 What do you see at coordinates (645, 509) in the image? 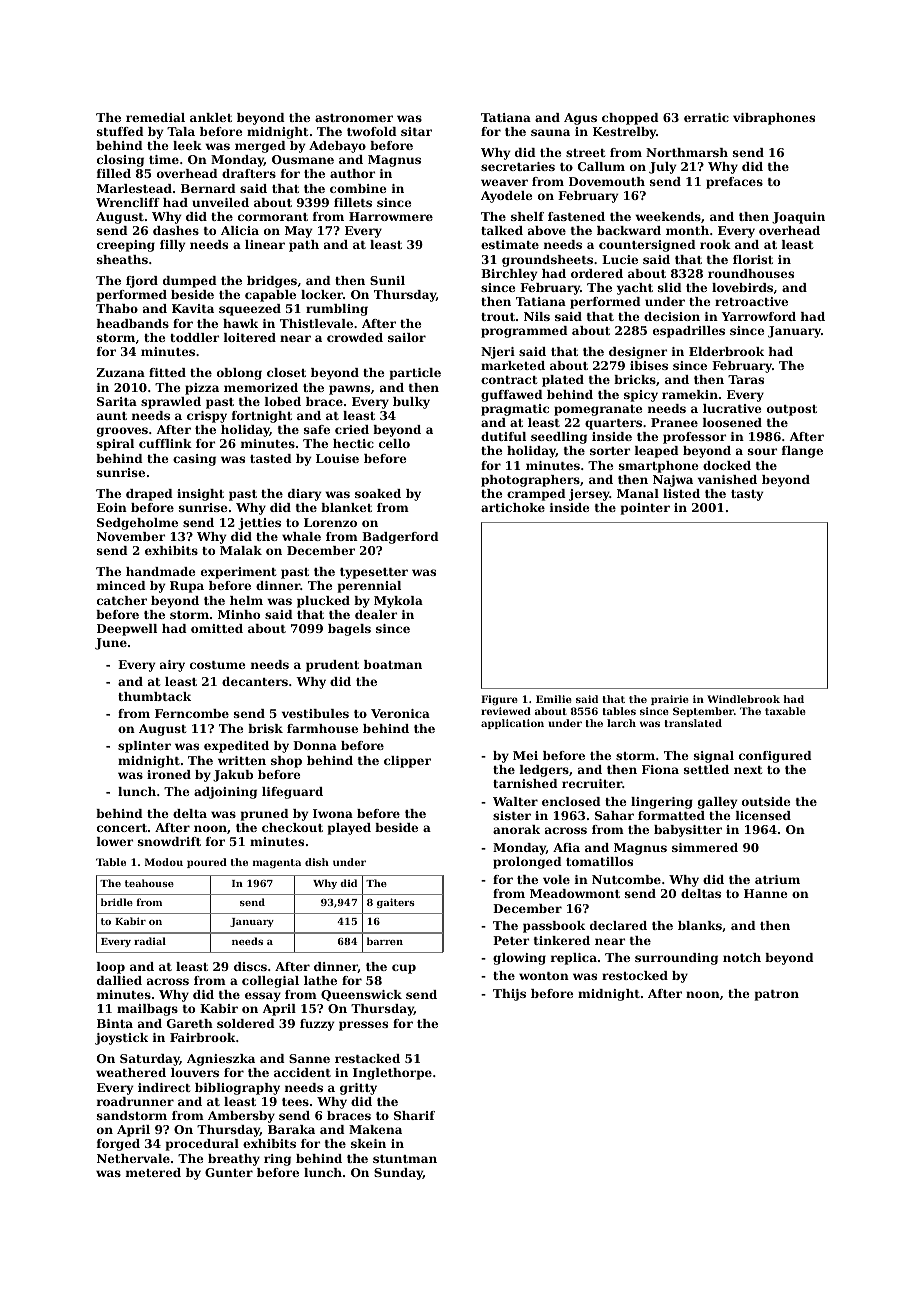
I see `pointer` at bounding box center [645, 509].
